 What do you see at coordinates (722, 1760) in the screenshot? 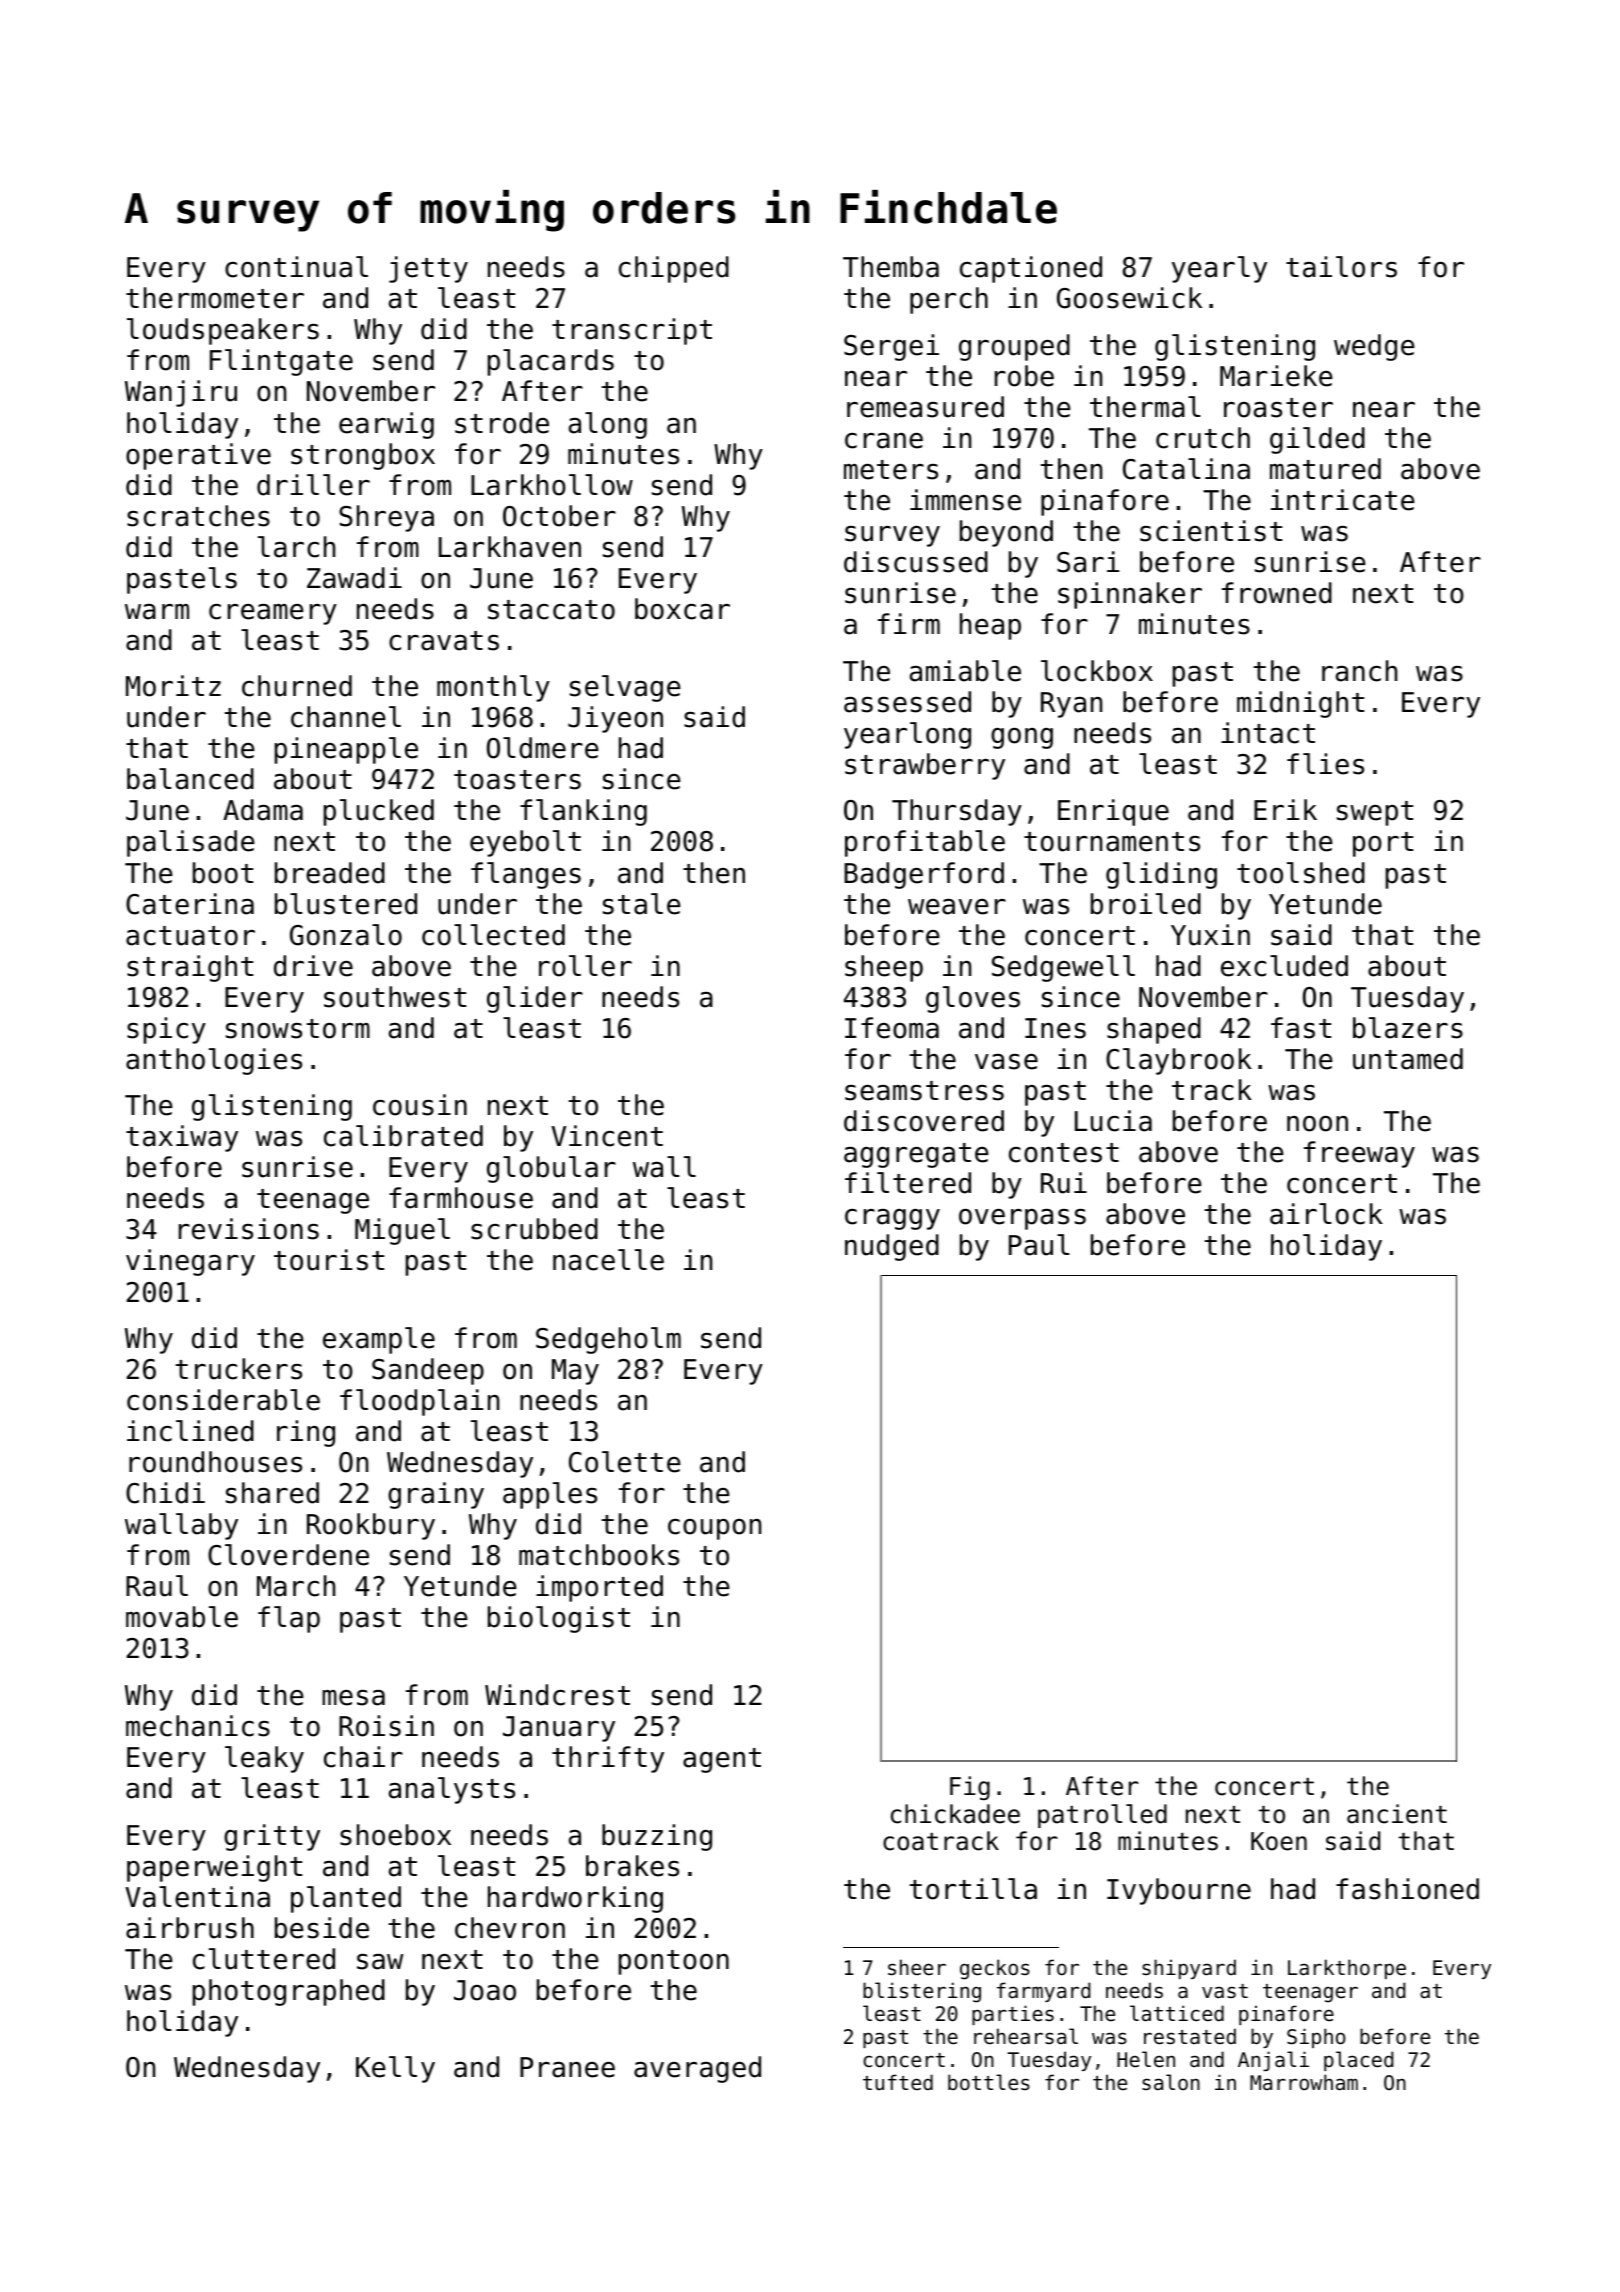
I see `agent` at bounding box center [722, 1760].
